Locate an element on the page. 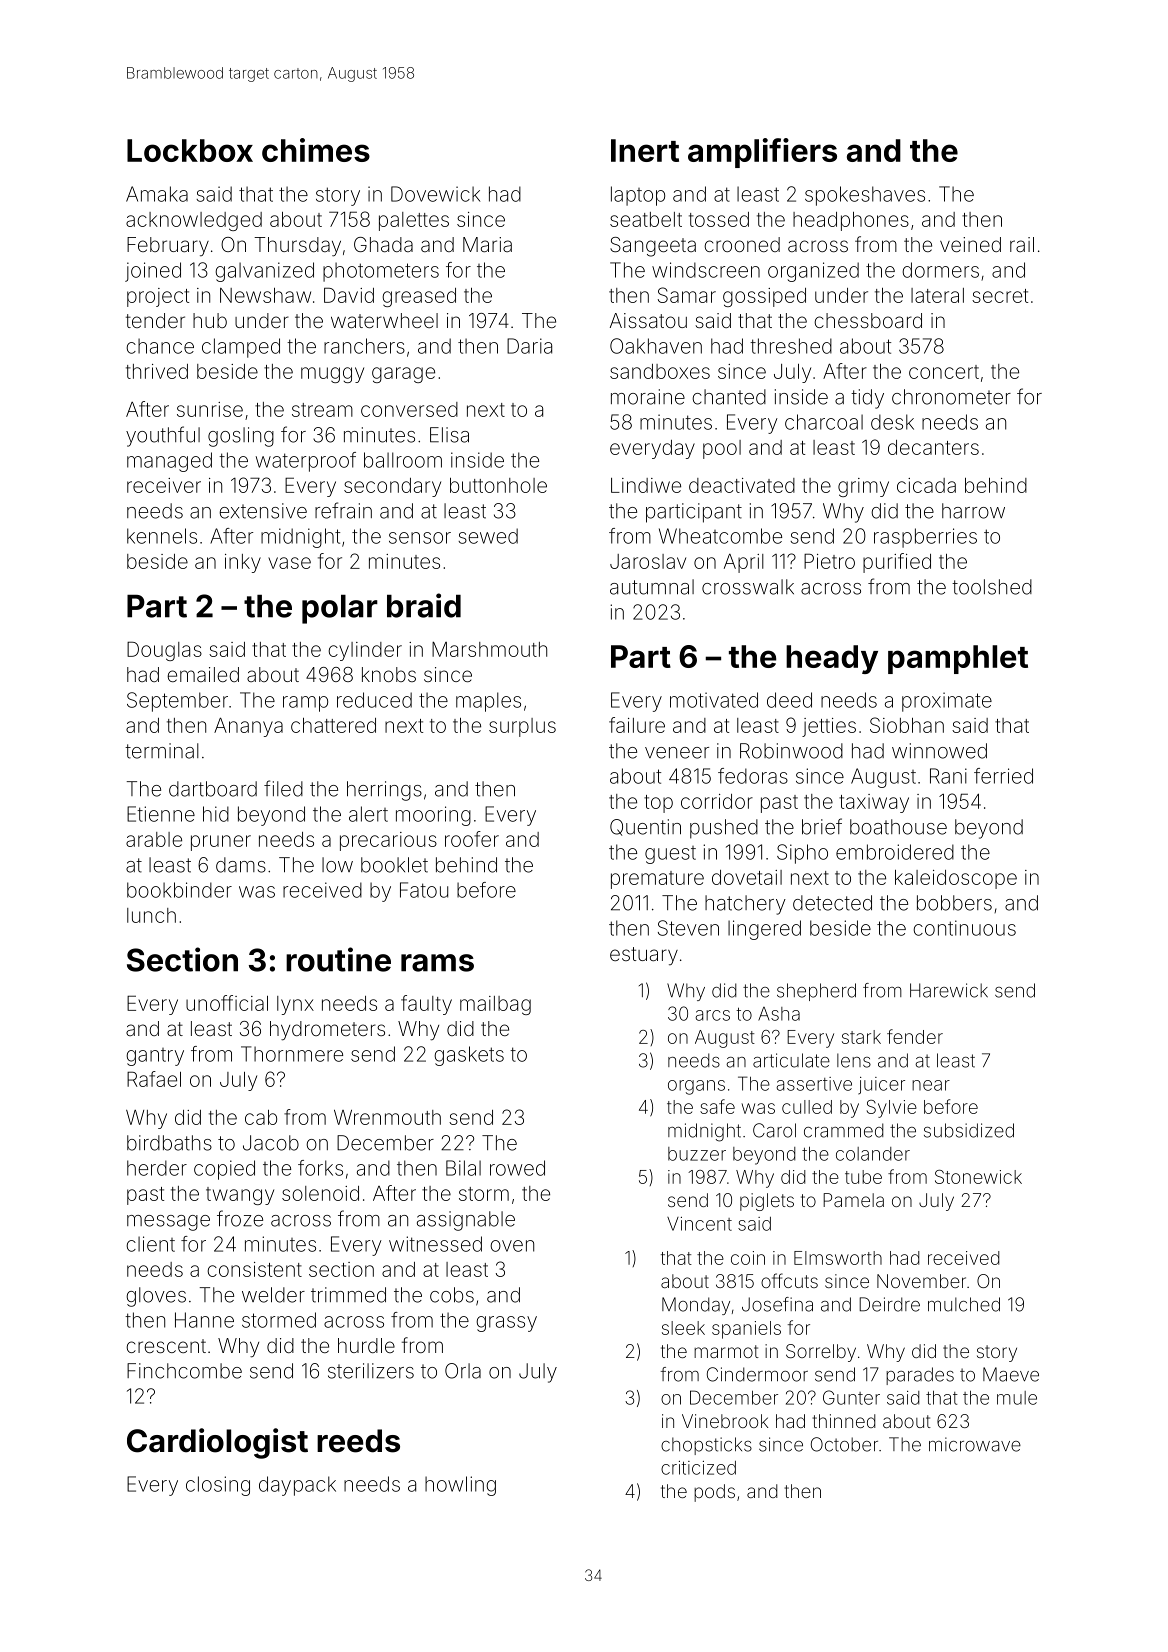 The image size is (1168, 1652). cylinder is located at coordinates (365, 651).
